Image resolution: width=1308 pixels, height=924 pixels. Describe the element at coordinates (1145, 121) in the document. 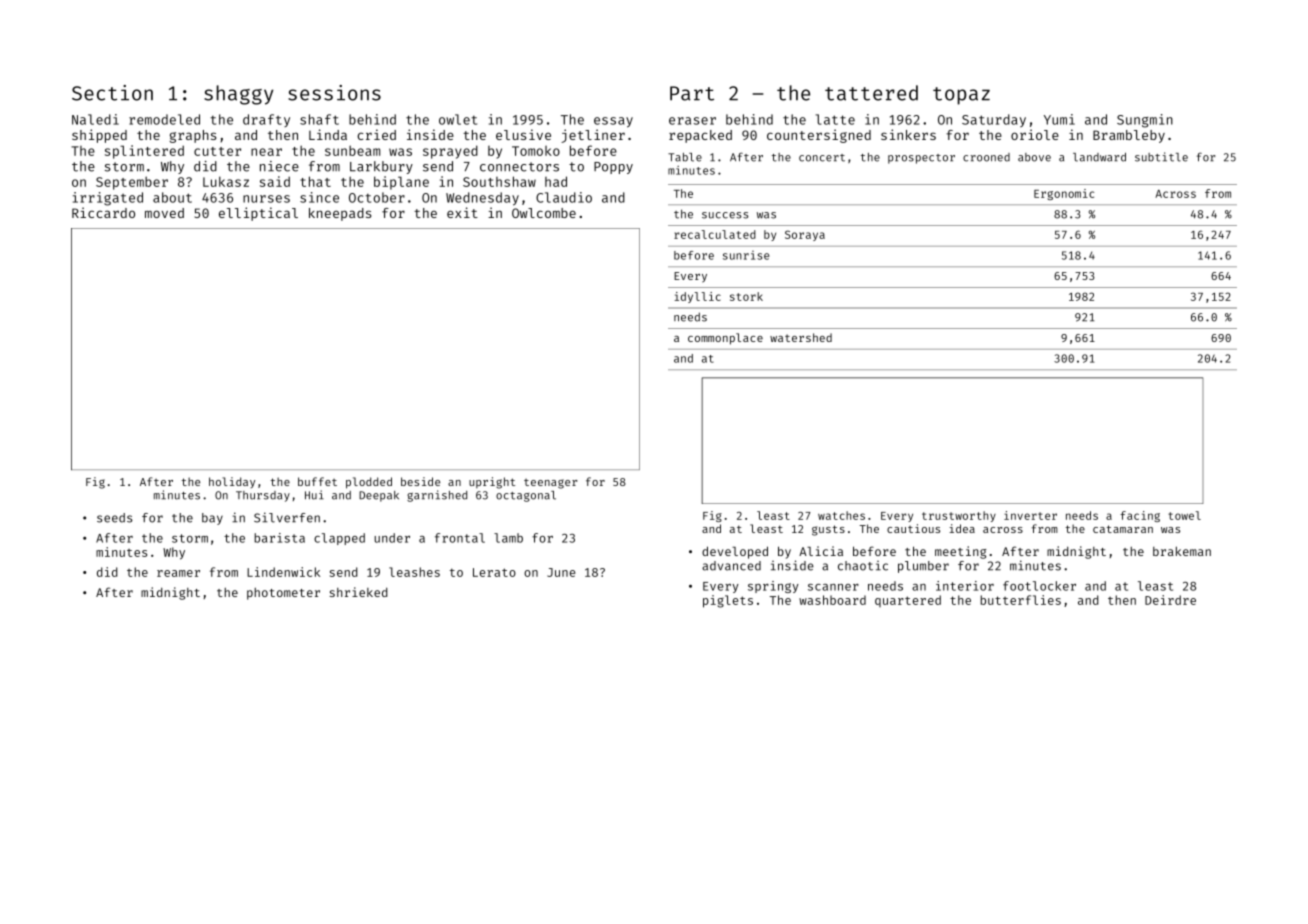

I see `Sungmin` at that location.
